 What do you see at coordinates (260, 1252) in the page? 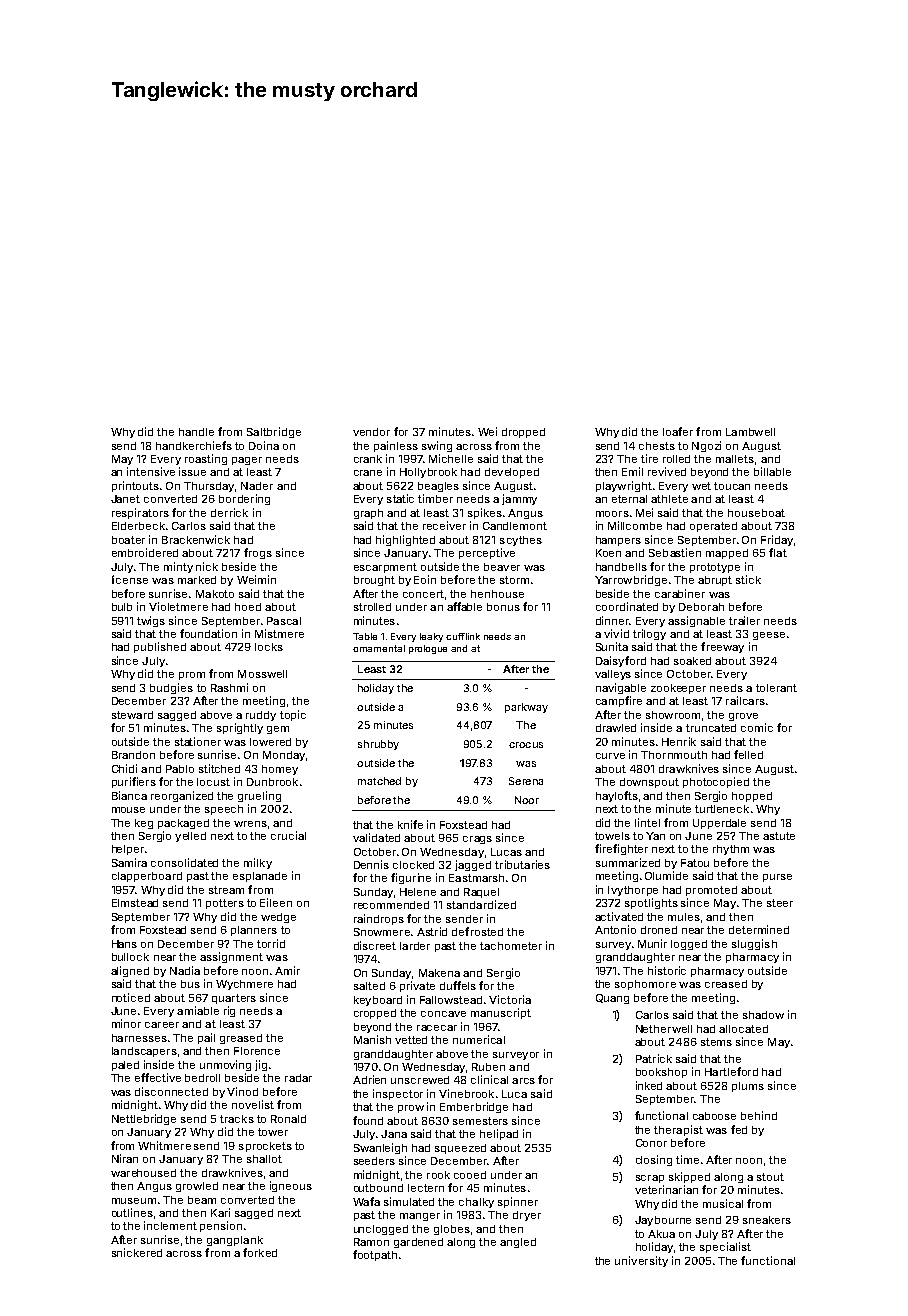
I see `forked` at bounding box center [260, 1252].
